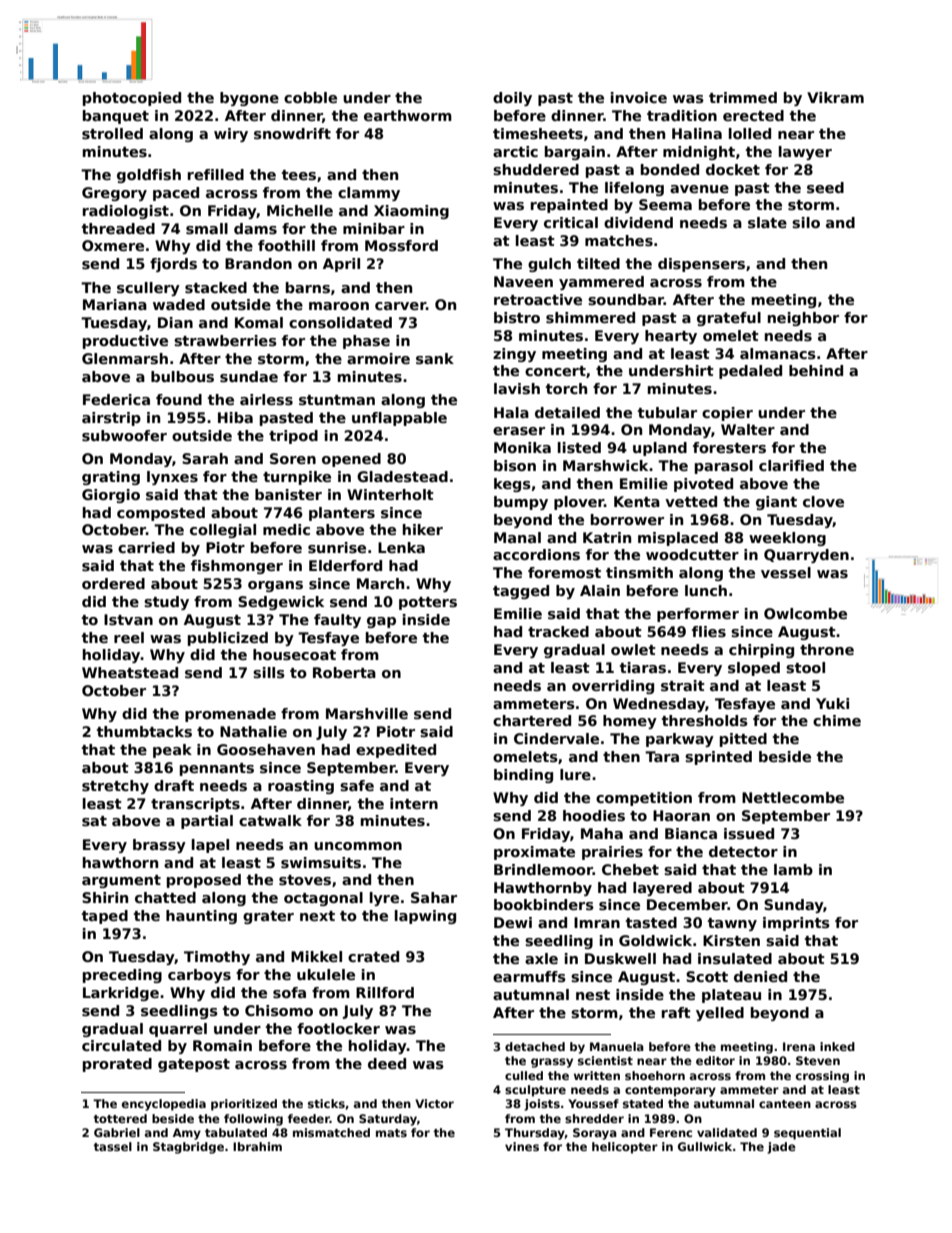  Describe the element at coordinates (601, 283) in the screenshot. I see `yammered` at that location.
